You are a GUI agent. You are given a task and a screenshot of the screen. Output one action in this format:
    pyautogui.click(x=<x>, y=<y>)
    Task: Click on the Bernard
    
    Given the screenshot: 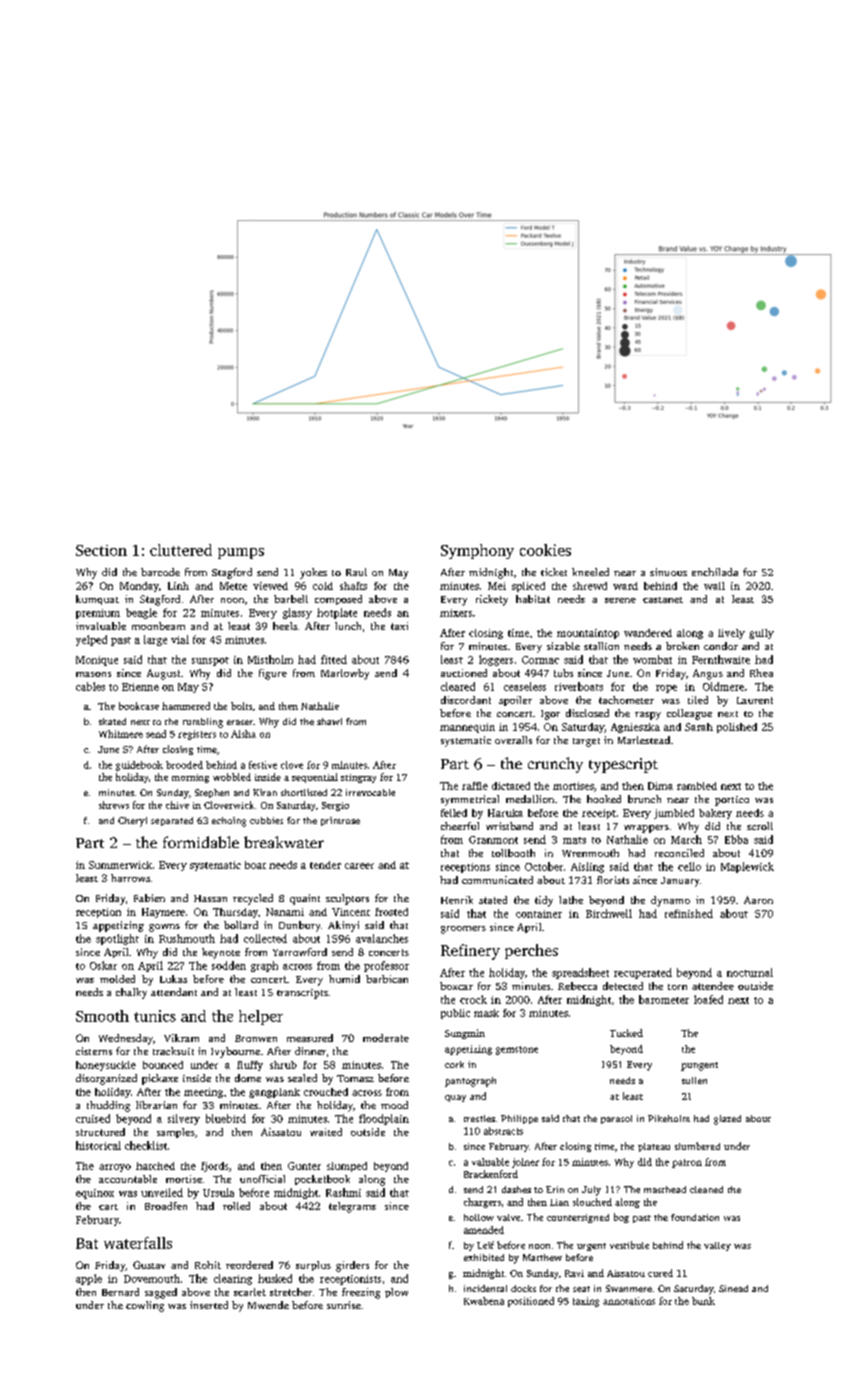 What is the action you would take?
    pyautogui.click(x=120, y=1292)
